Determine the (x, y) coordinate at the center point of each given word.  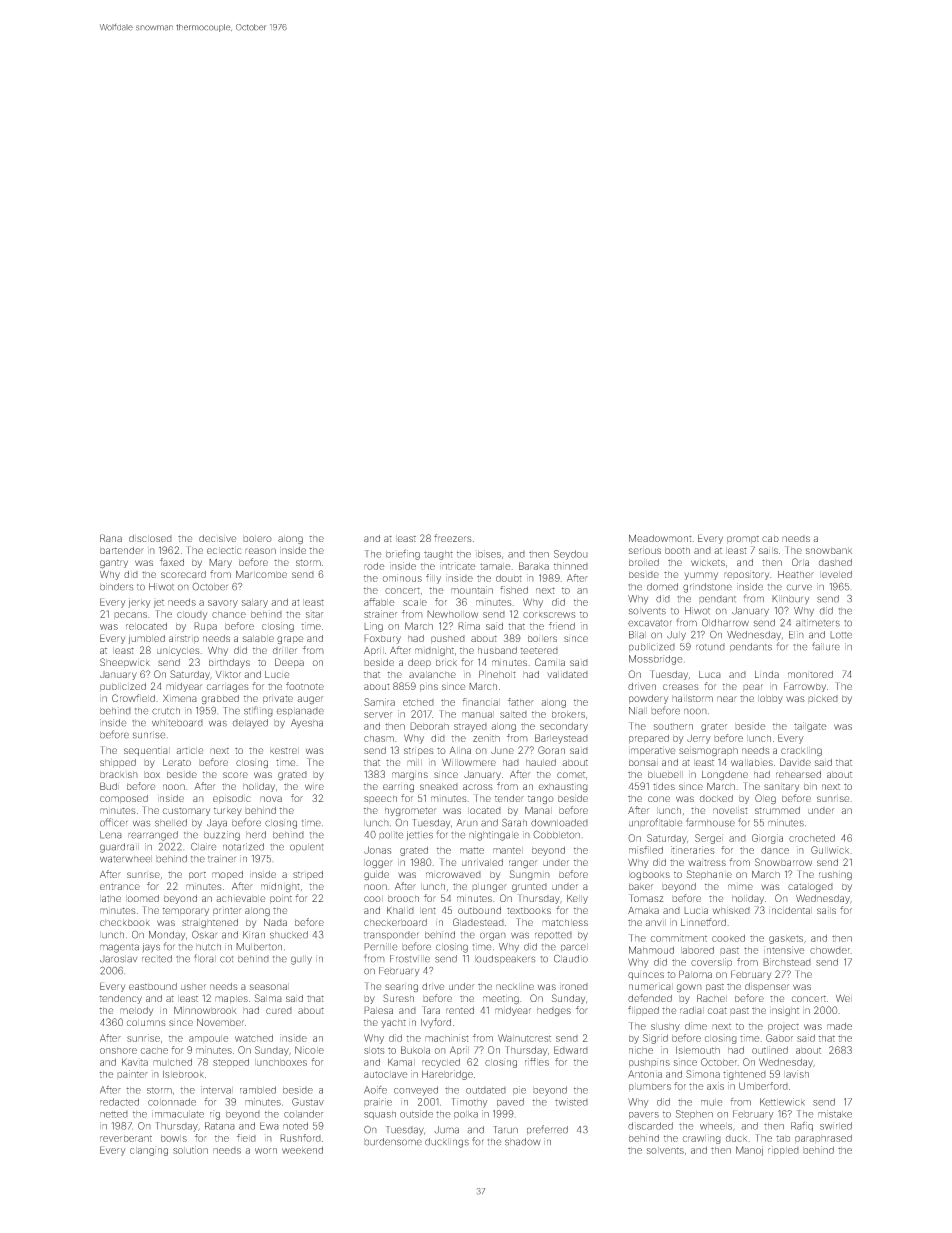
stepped (231, 1062)
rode (374, 566)
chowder (830, 950)
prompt (743, 540)
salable (258, 638)
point (281, 900)
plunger (489, 887)
